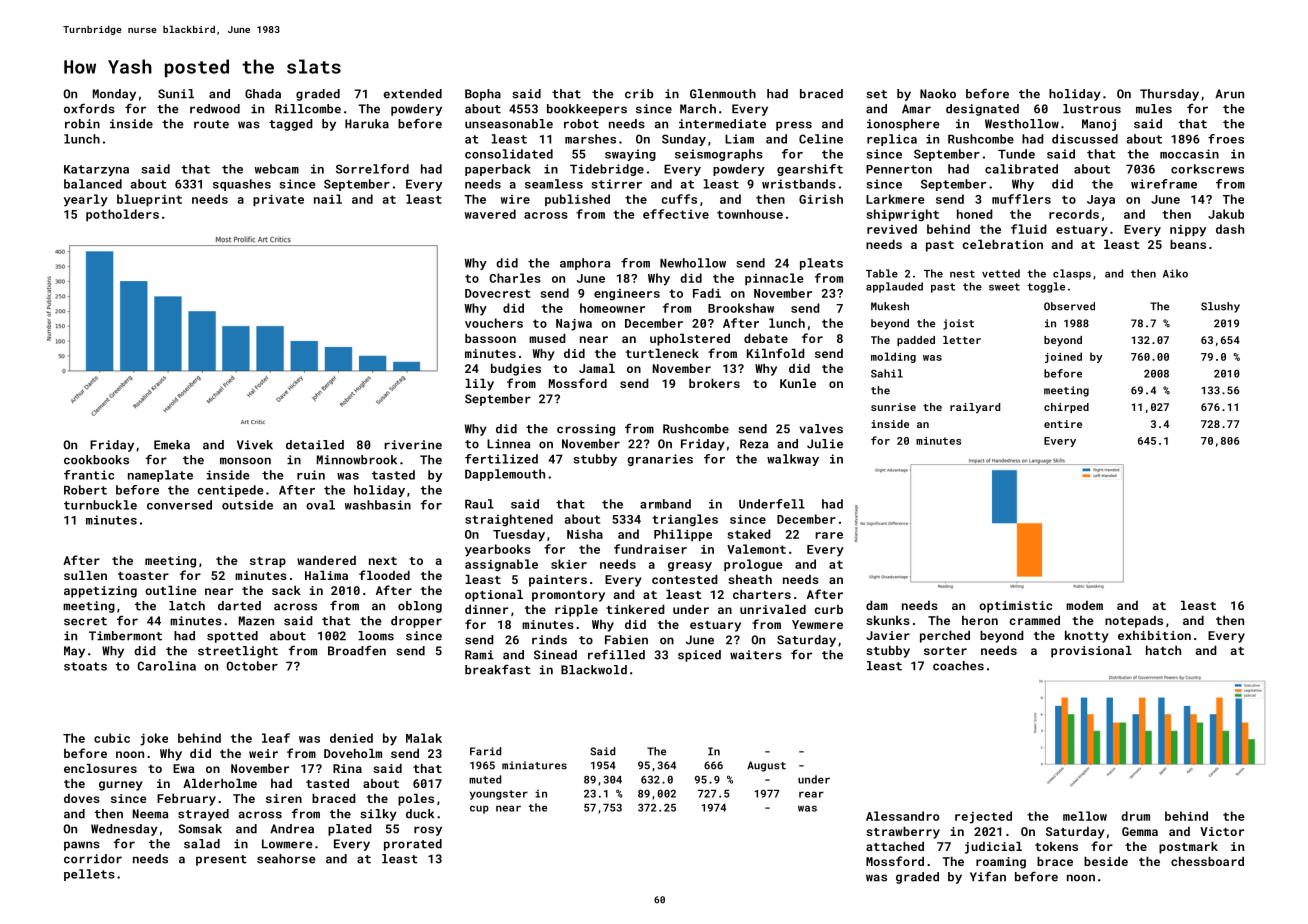 The image size is (1308, 924). What do you see at coordinates (286, 859) in the document?
I see `seahorse` at bounding box center [286, 859].
